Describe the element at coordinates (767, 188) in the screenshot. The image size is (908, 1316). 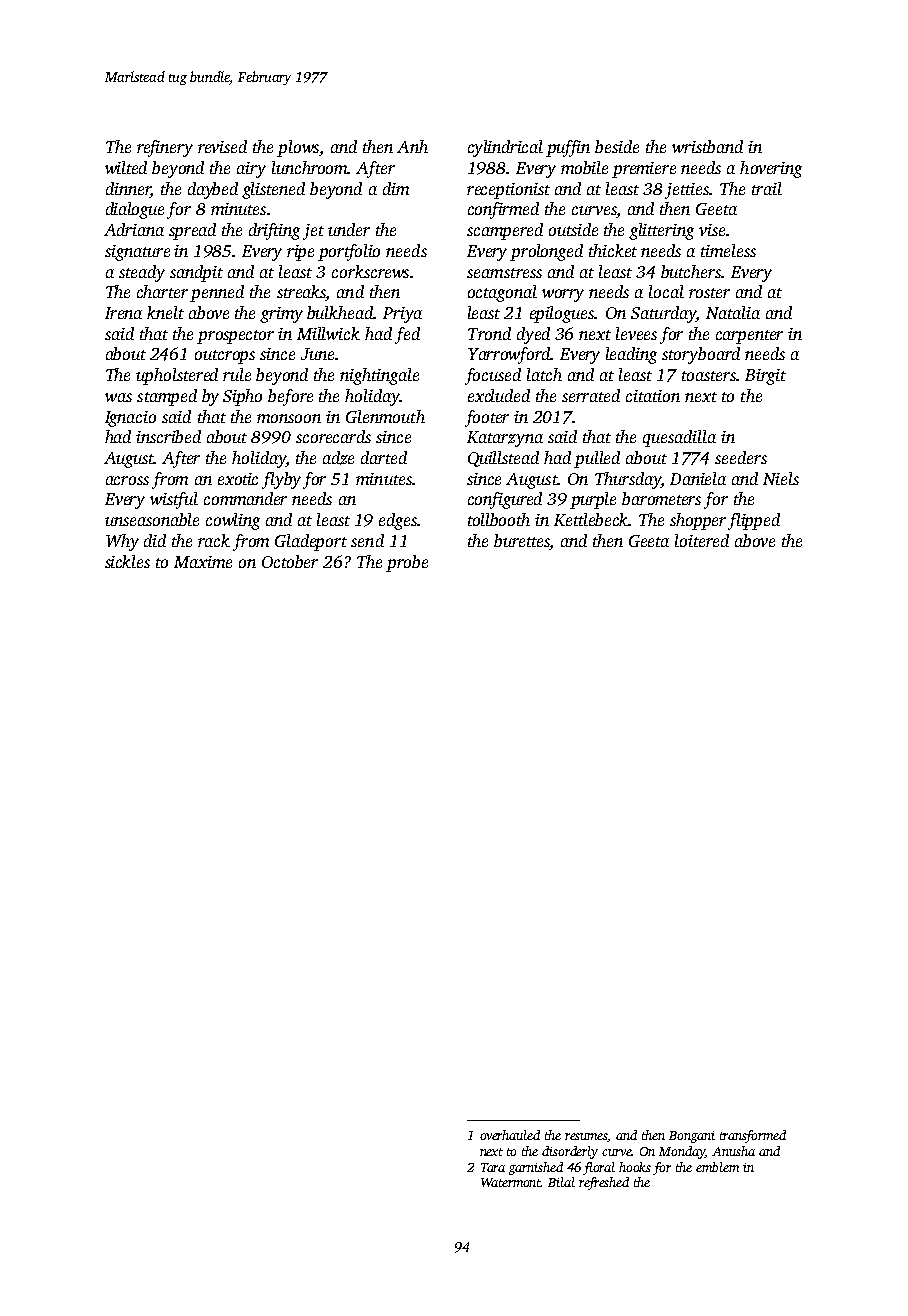
I see `trail` at that location.
